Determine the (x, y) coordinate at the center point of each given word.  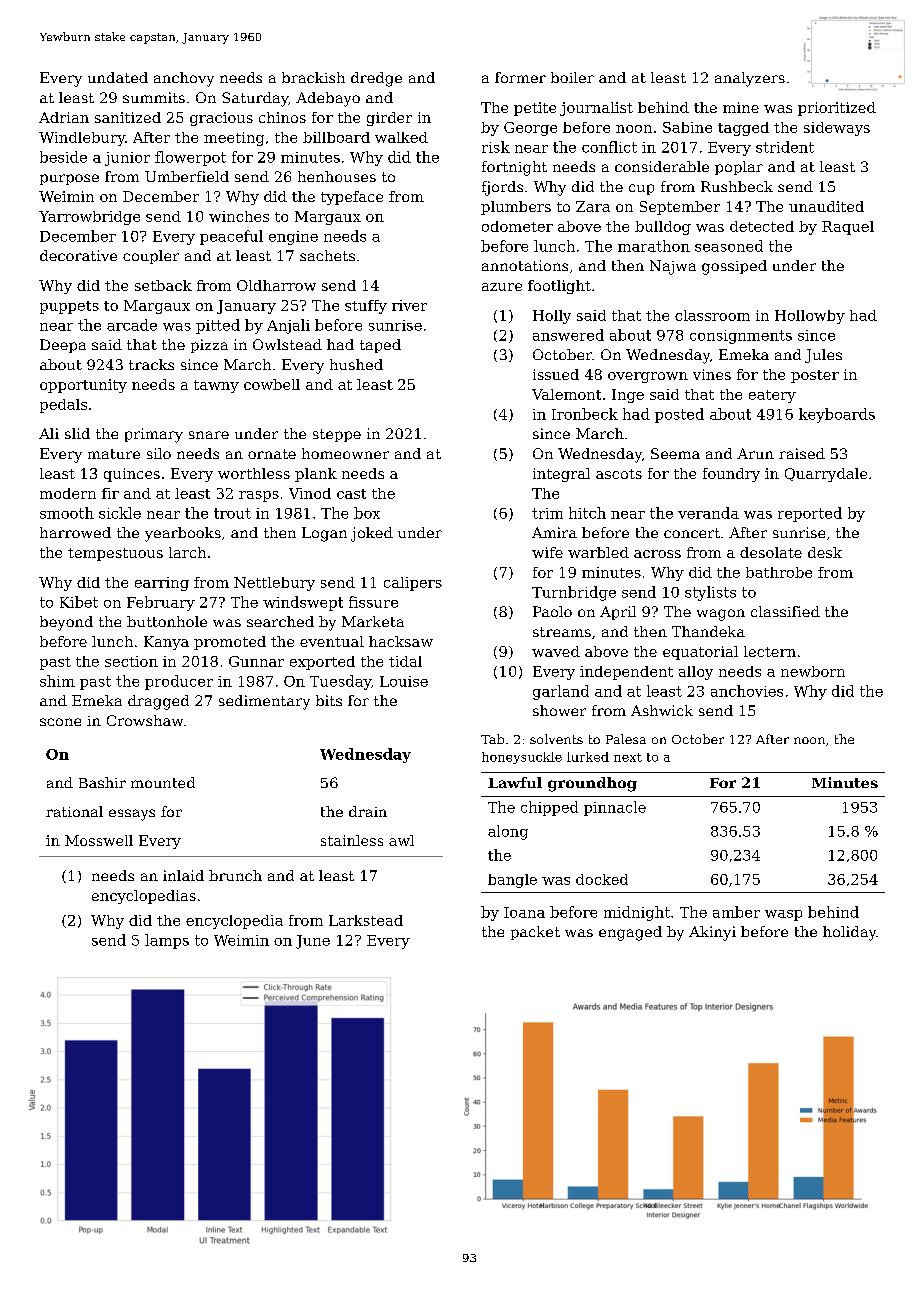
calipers (413, 584)
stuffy (366, 307)
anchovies (747, 691)
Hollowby (810, 317)
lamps (167, 941)
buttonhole (167, 621)
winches (239, 216)
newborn (813, 671)
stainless (352, 840)
